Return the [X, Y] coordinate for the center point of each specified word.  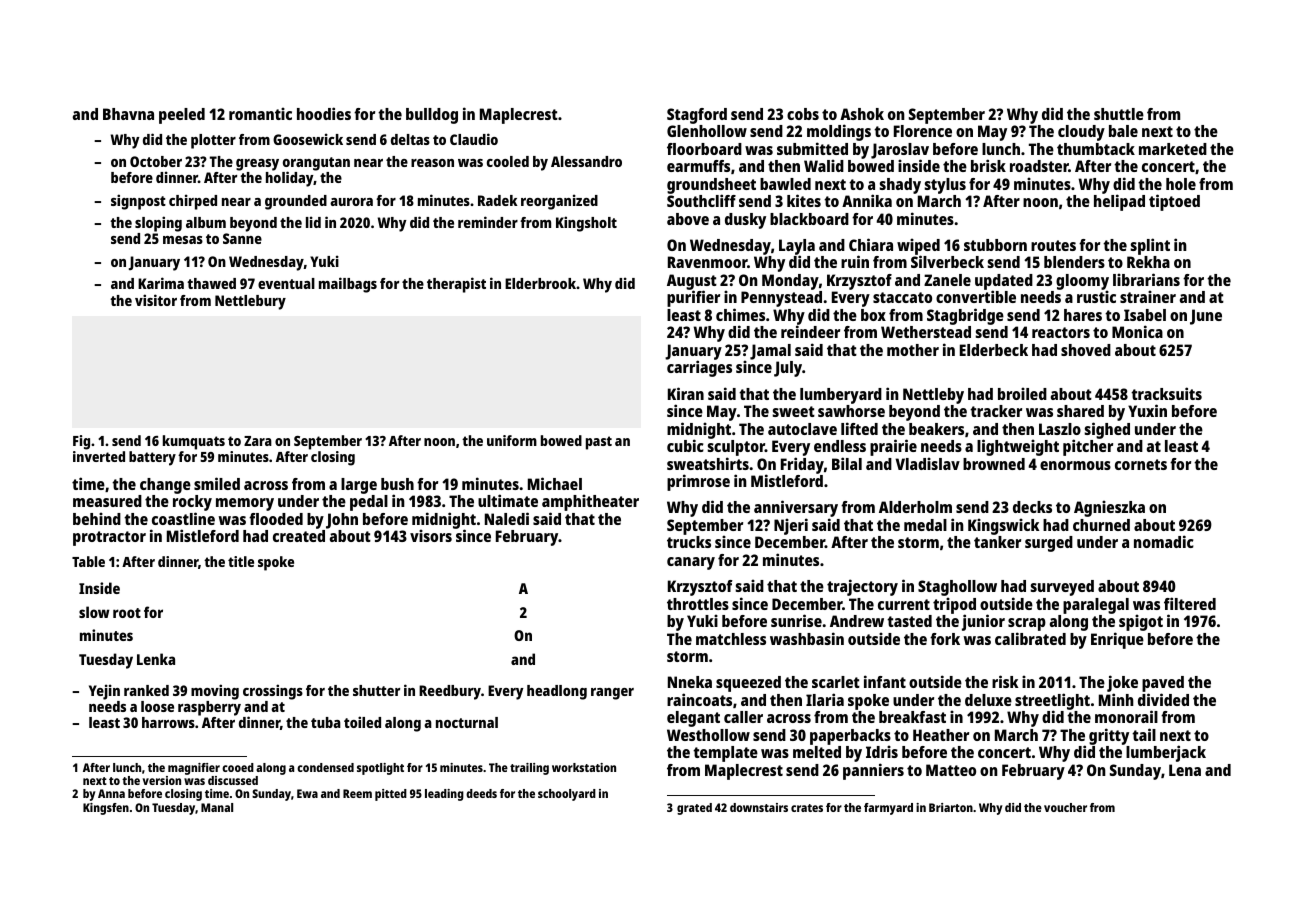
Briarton [951, 807]
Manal [217, 807]
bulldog [432, 116]
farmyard [888, 809]
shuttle [1119, 114]
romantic [260, 113]
